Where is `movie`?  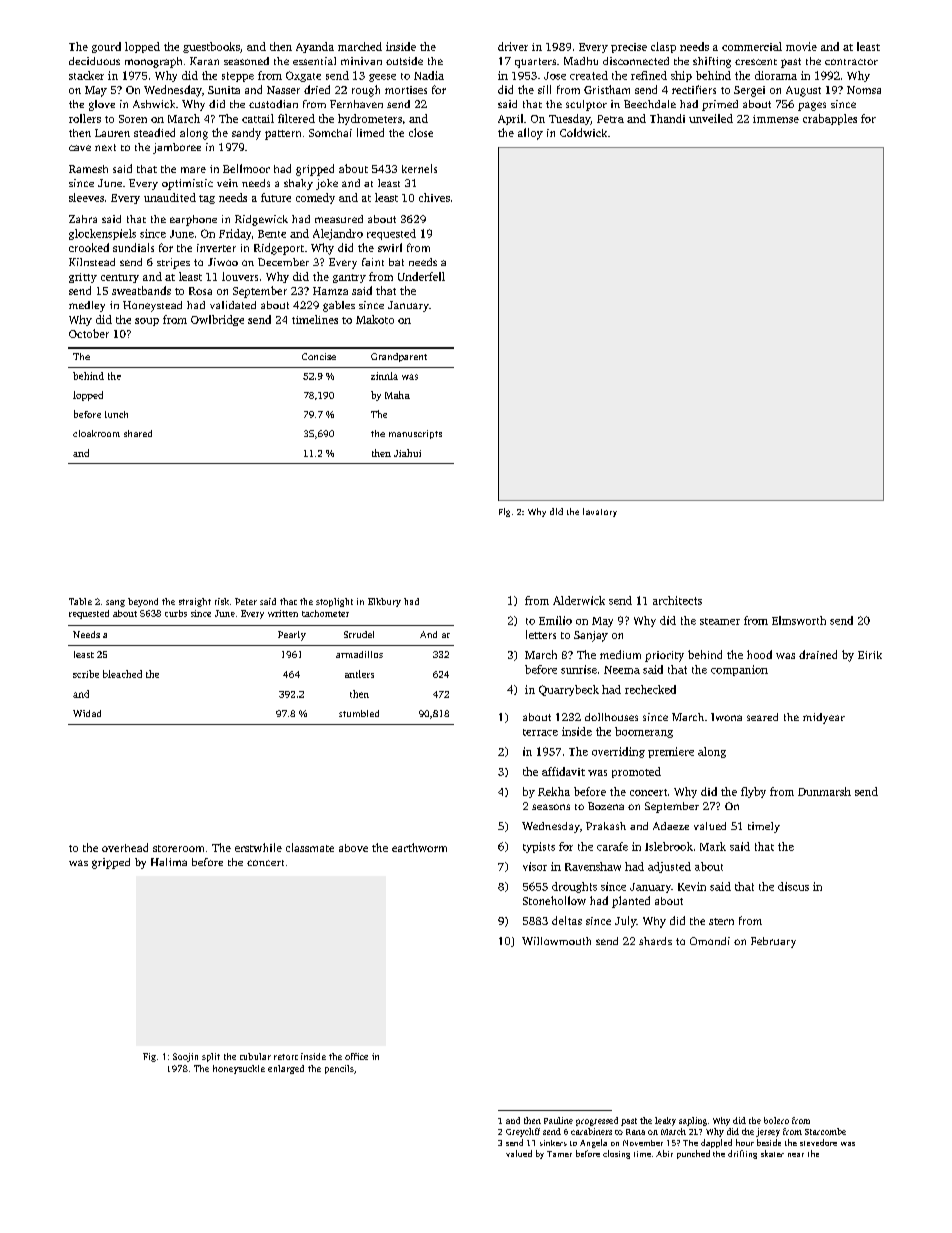 movie is located at coordinates (801, 46).
